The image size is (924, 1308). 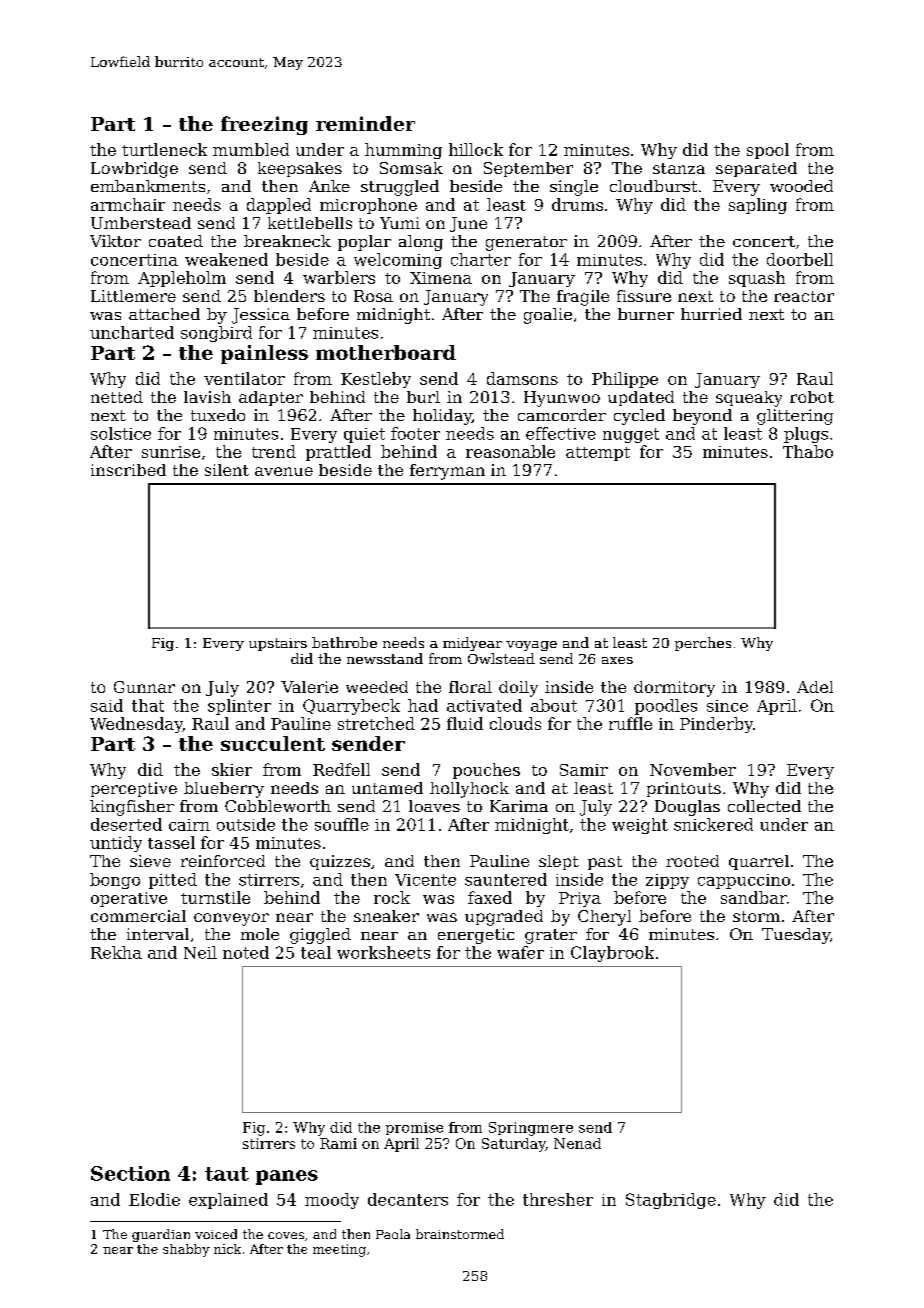 I want to click on thresher, so click(x=558, y=1199).
